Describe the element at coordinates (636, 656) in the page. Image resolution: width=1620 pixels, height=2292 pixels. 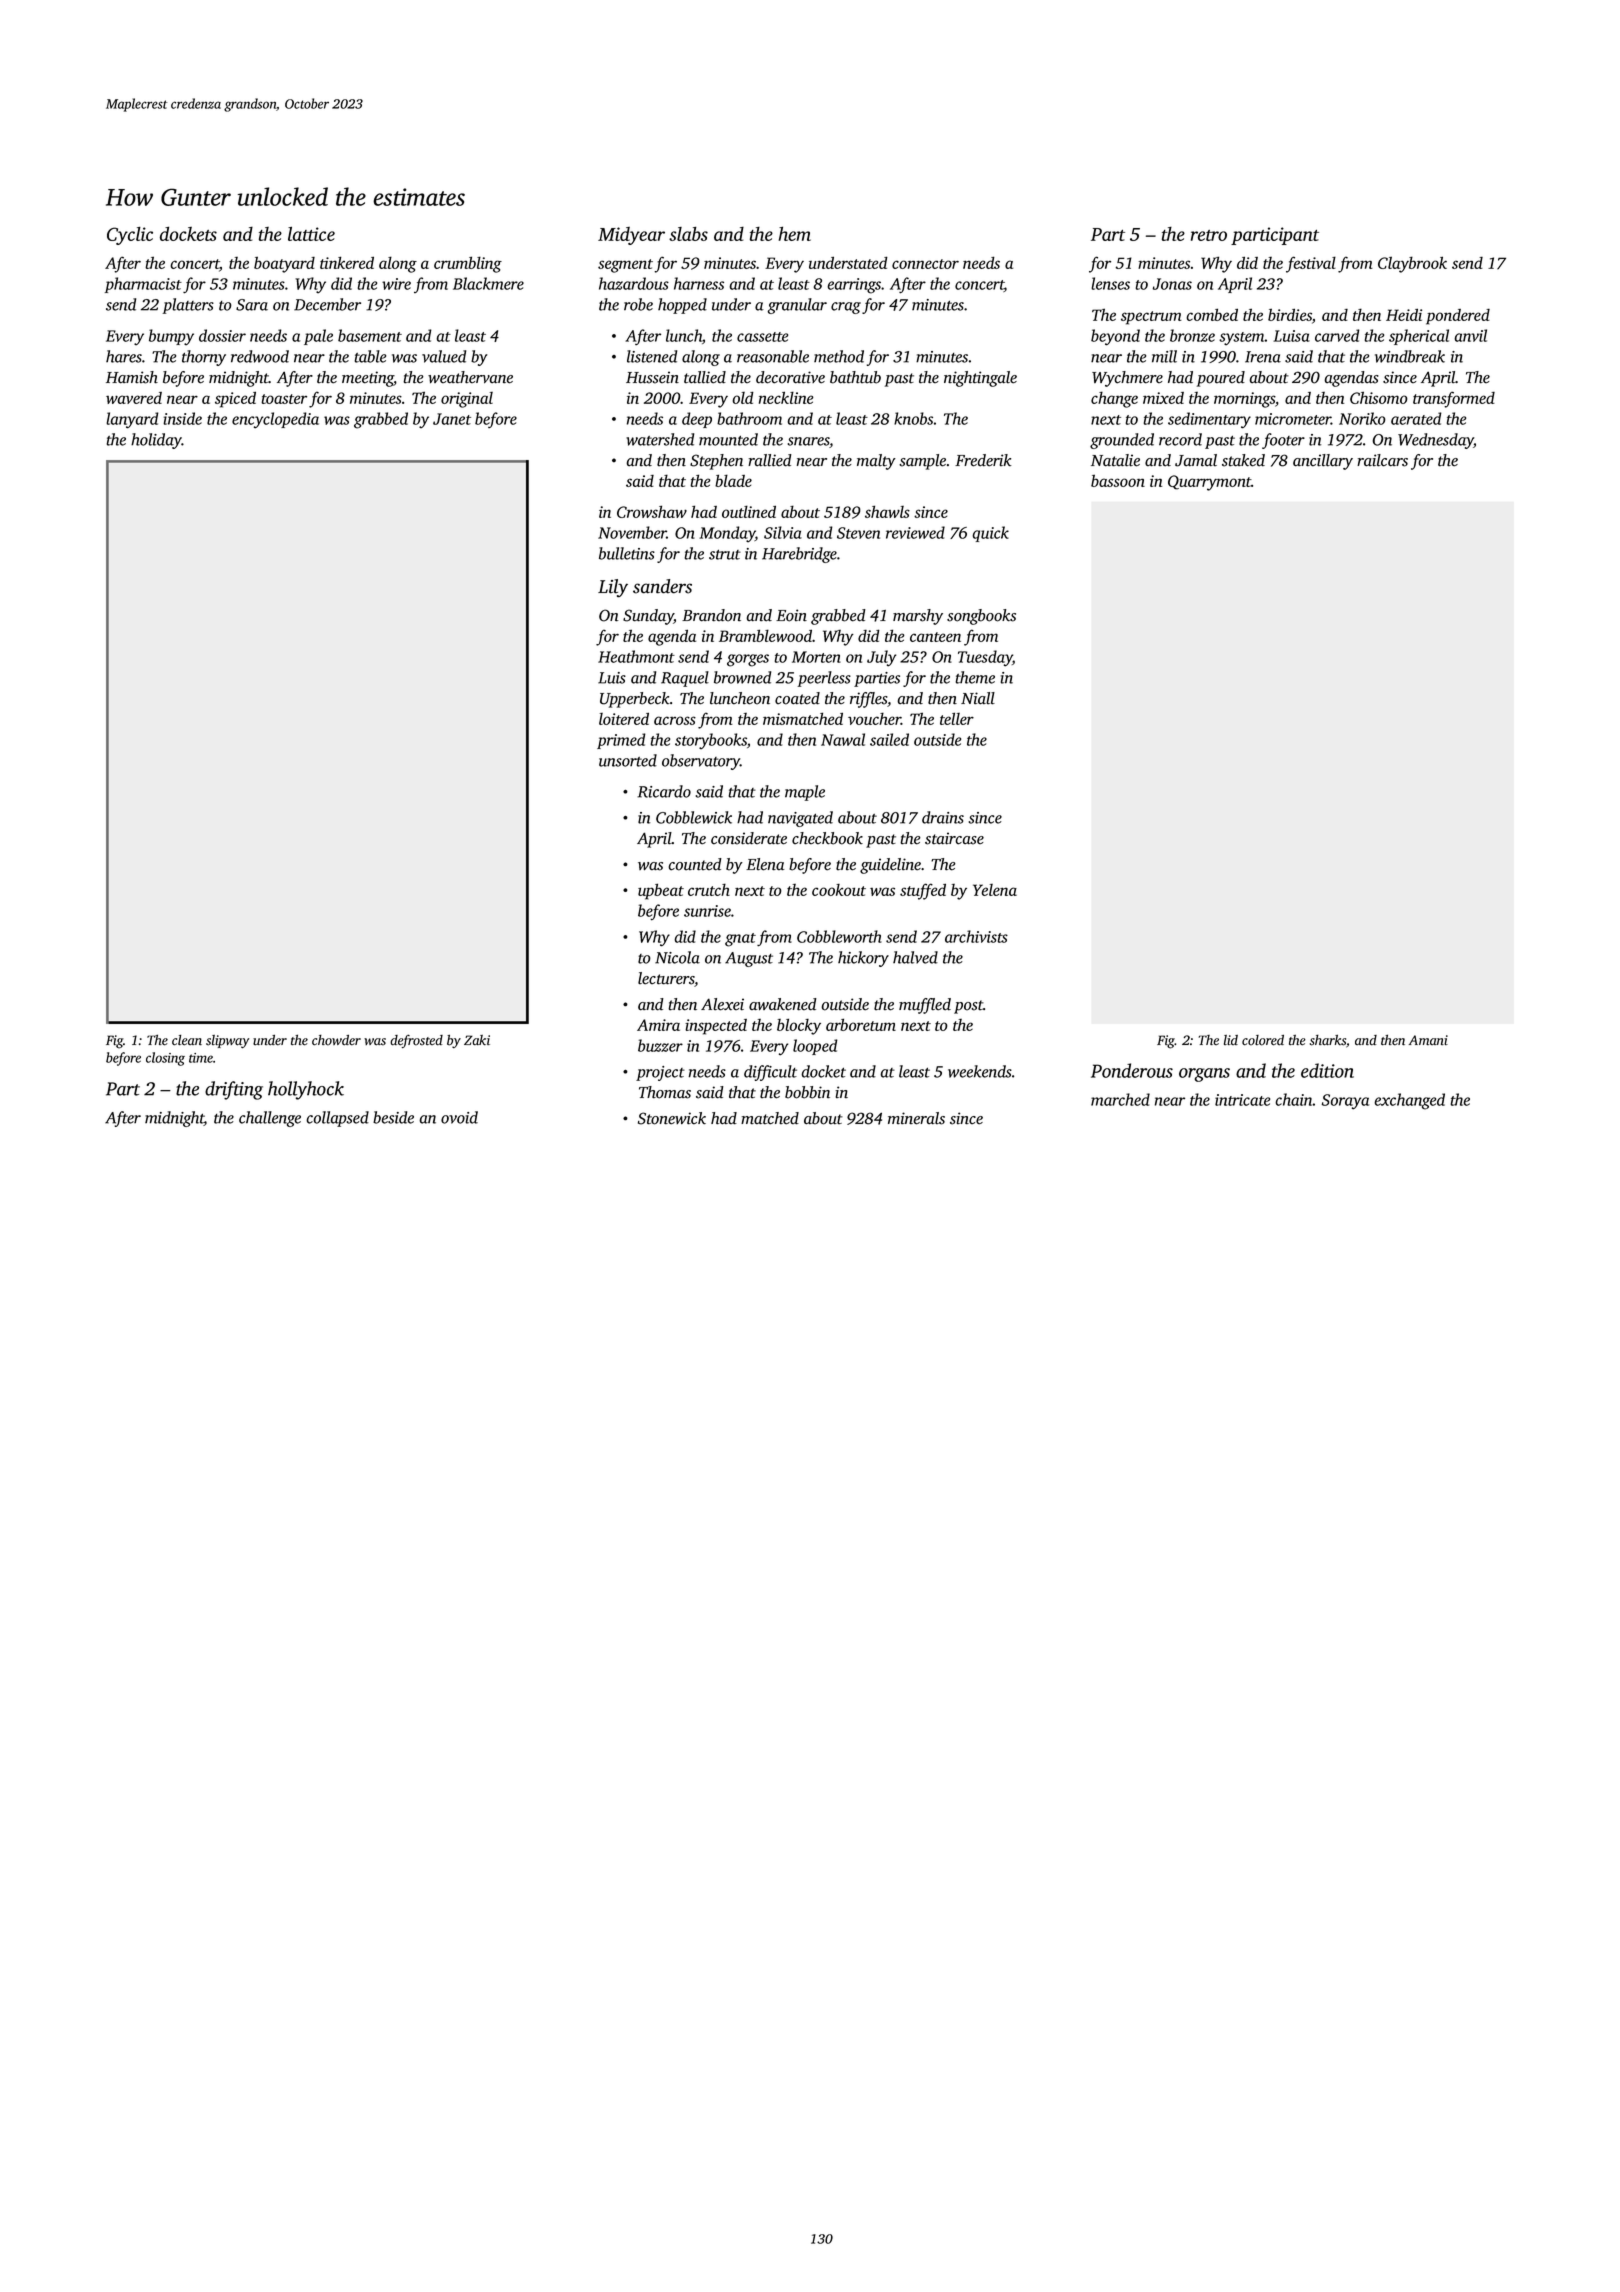
I see `Heathmont` at that location.
